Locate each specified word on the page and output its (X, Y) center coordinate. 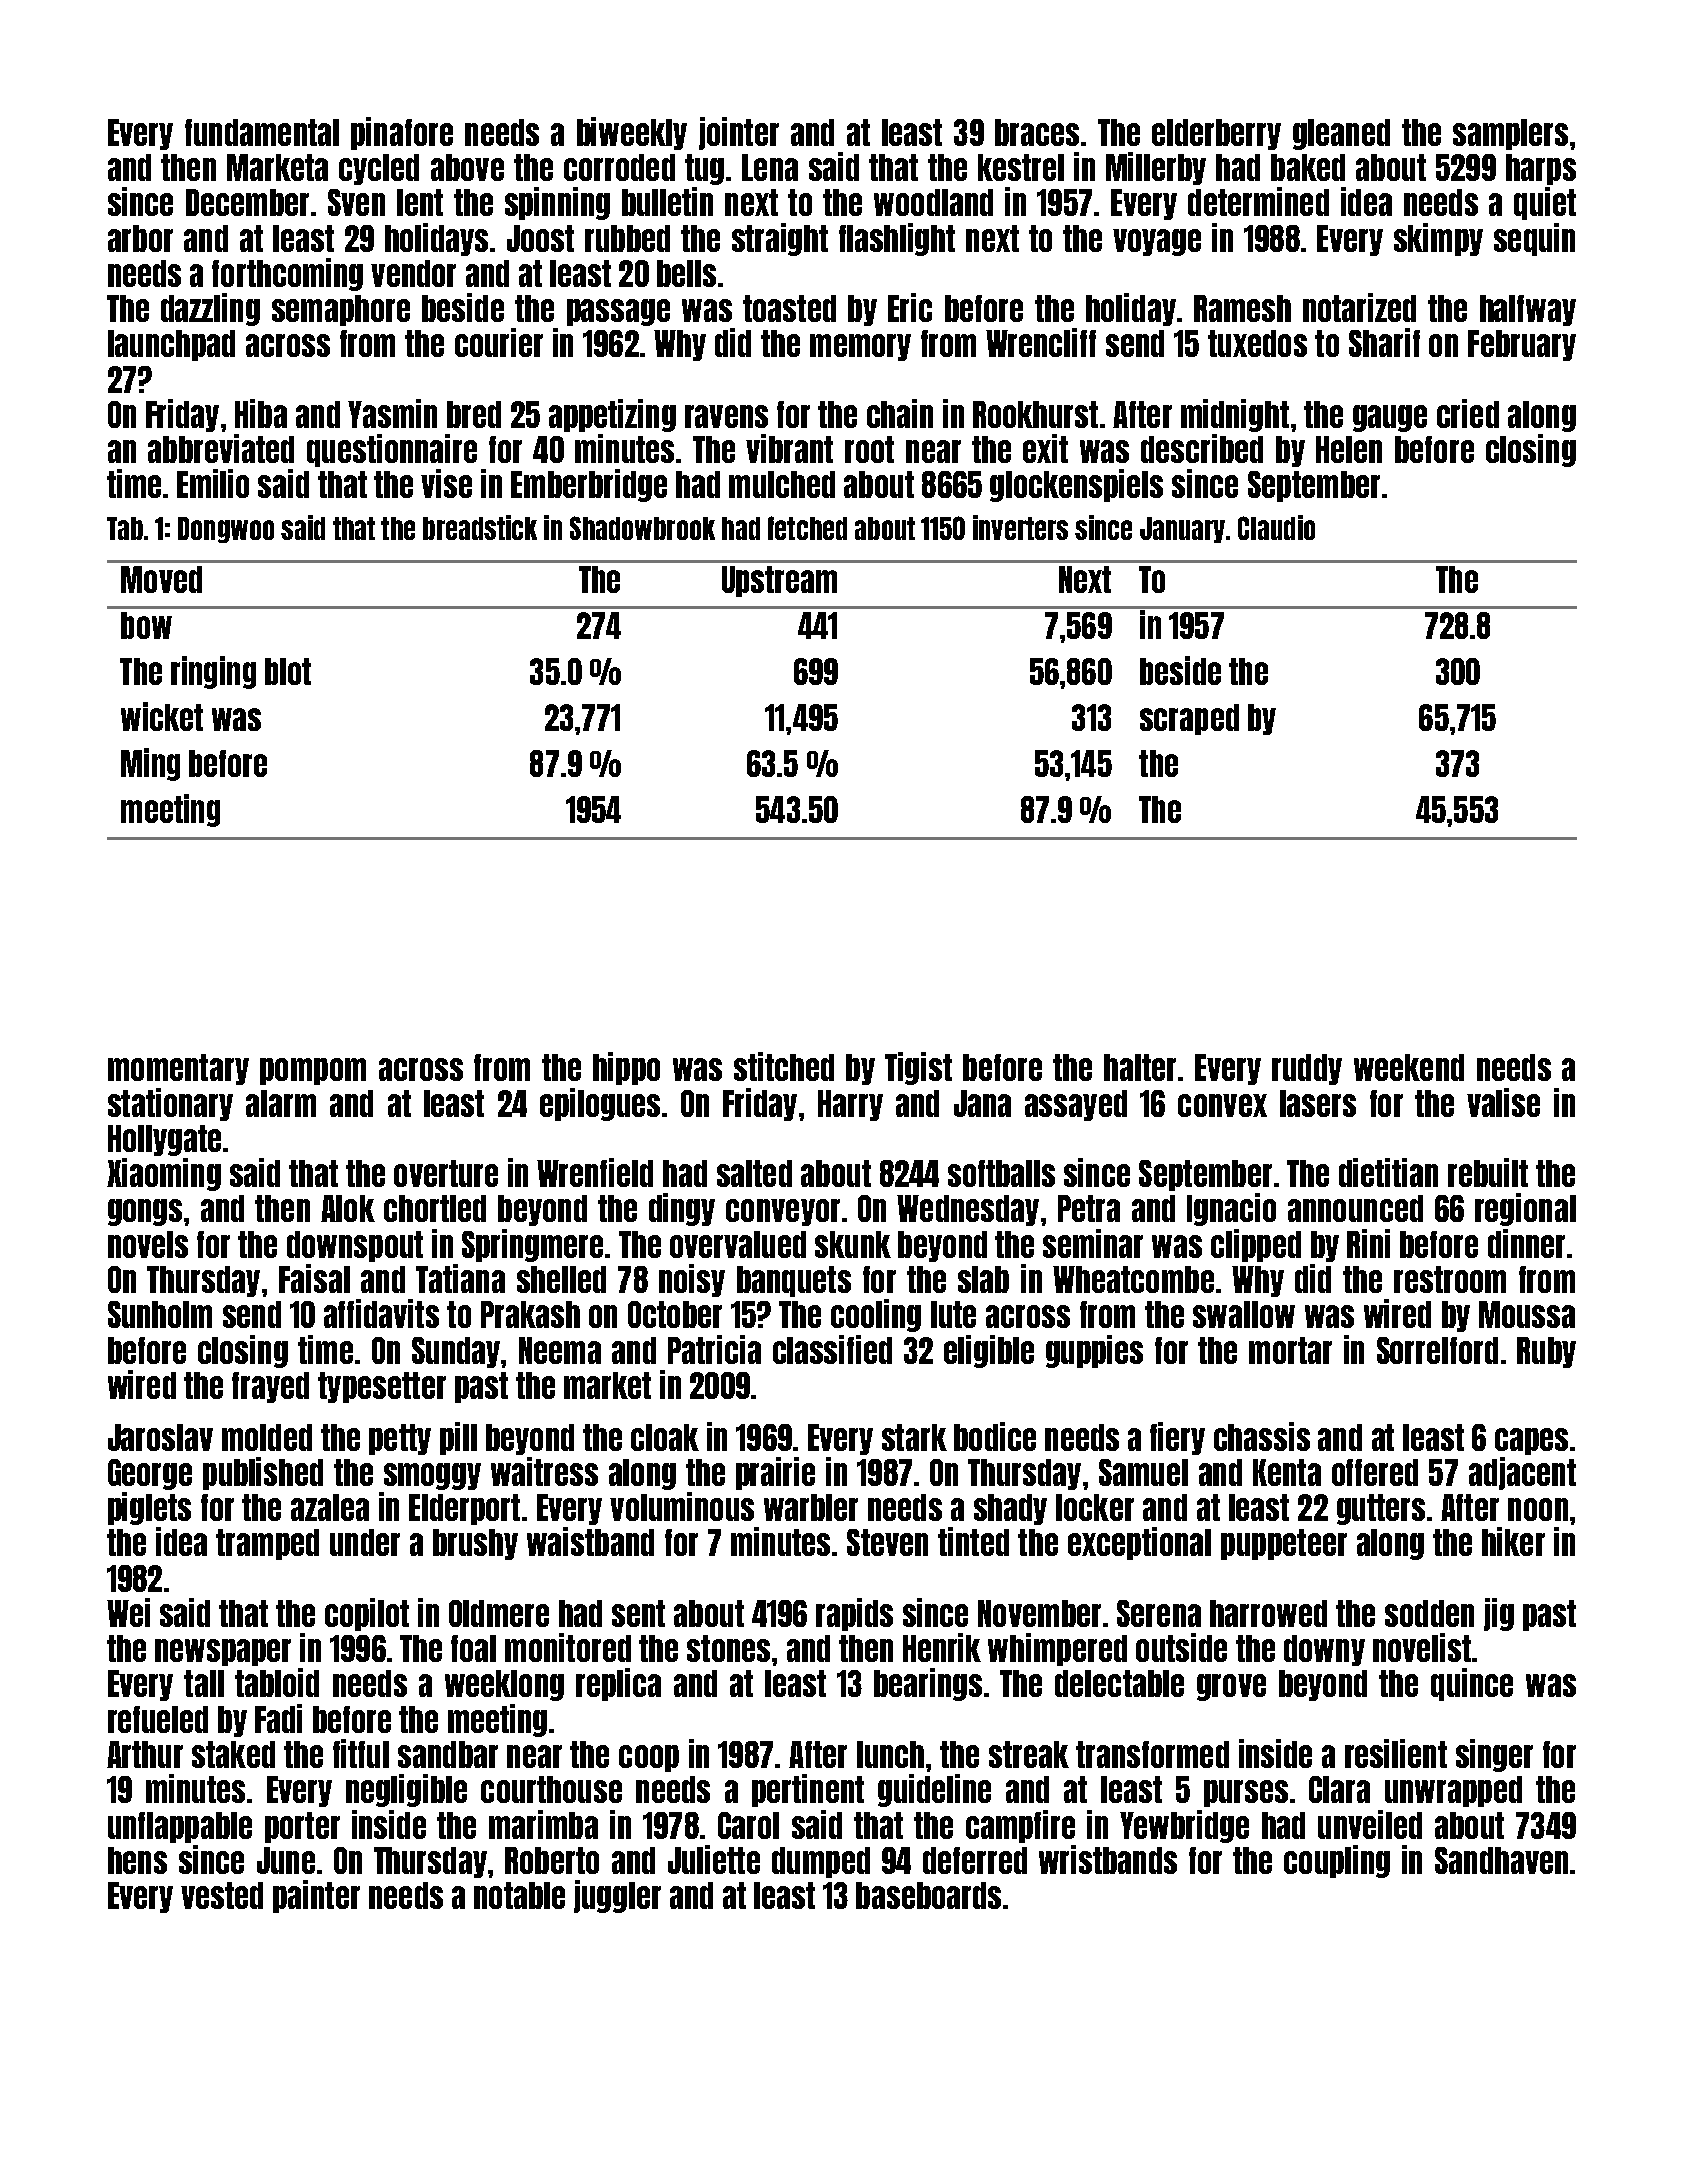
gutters (1381, 1509)
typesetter (382, 1387)
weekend (1409, 1067)
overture (446, 1173)
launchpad (171, 345)
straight (780, 239)
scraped (1189, 719)
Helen (1349, 449)
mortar (1290, 1350)
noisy (692, 1280)
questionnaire (392, 450)
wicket (162, 716)
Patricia (714, 1349)
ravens (726, 416)
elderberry (1216, 134)
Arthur (145, 1754)
